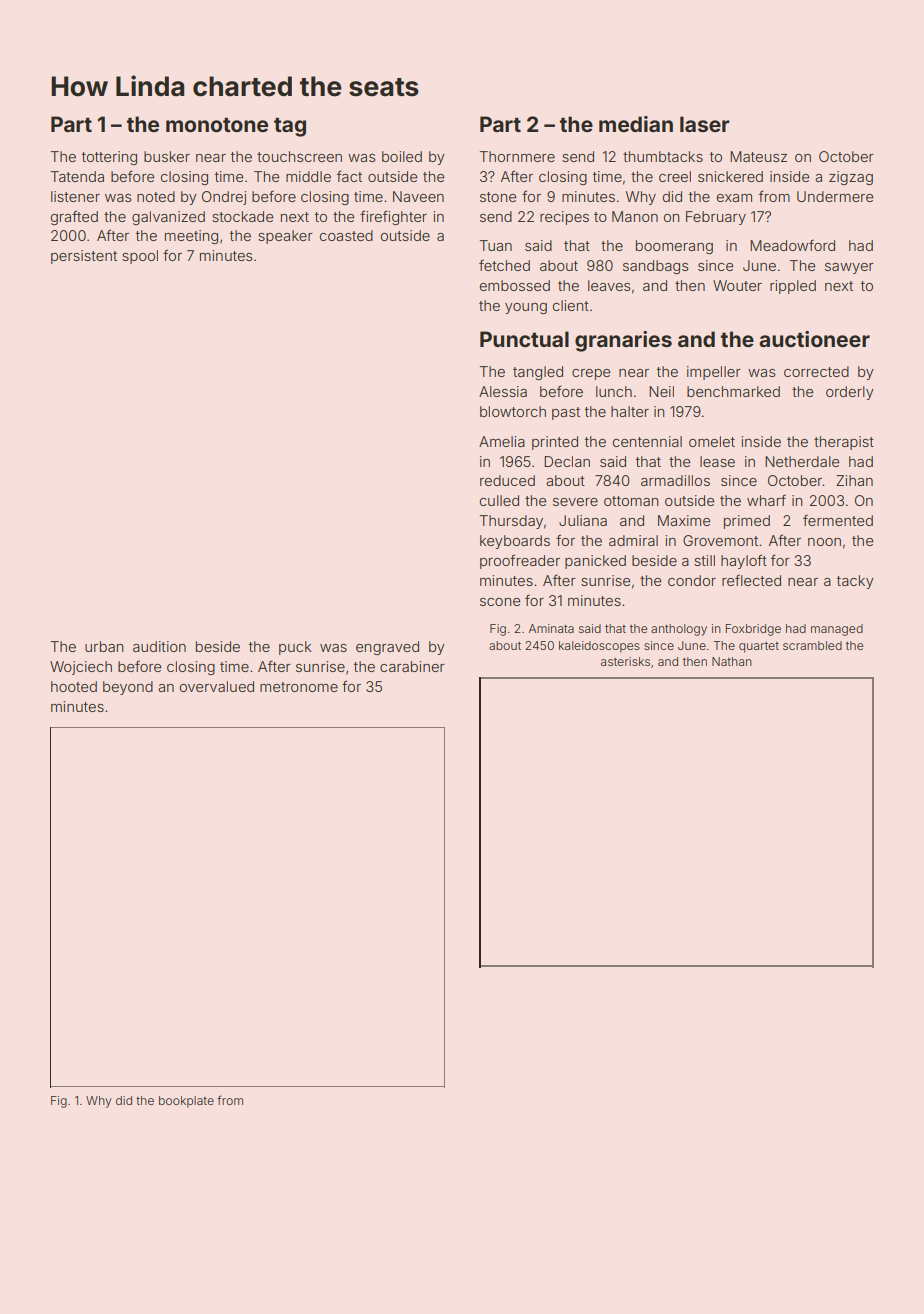  I want to click on carabiner, so click(412, 666).
